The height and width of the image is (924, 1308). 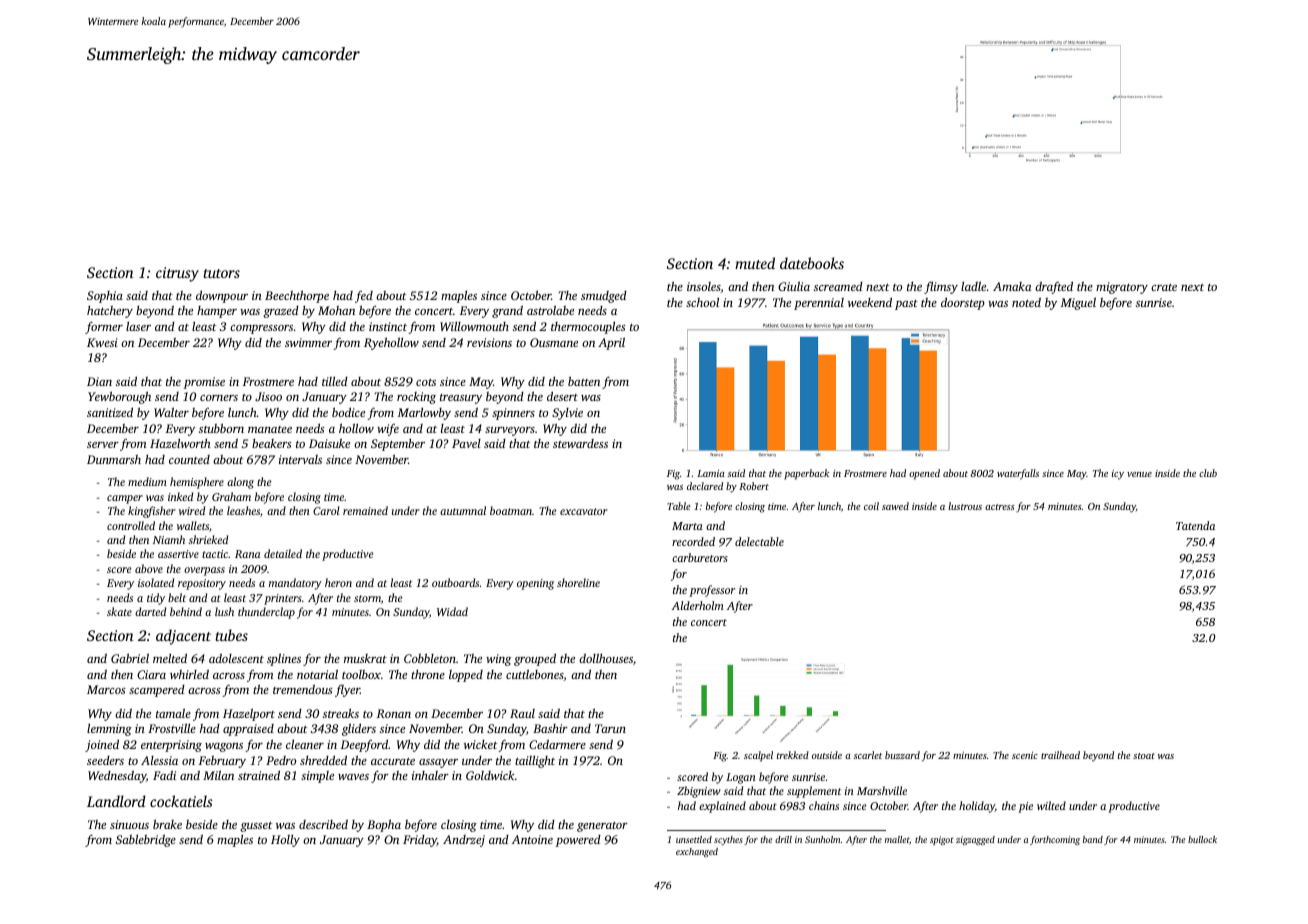 What do you see at coordinates (151, 674) in the image?
I see `Ciara` at bounding box center [151, 674].
